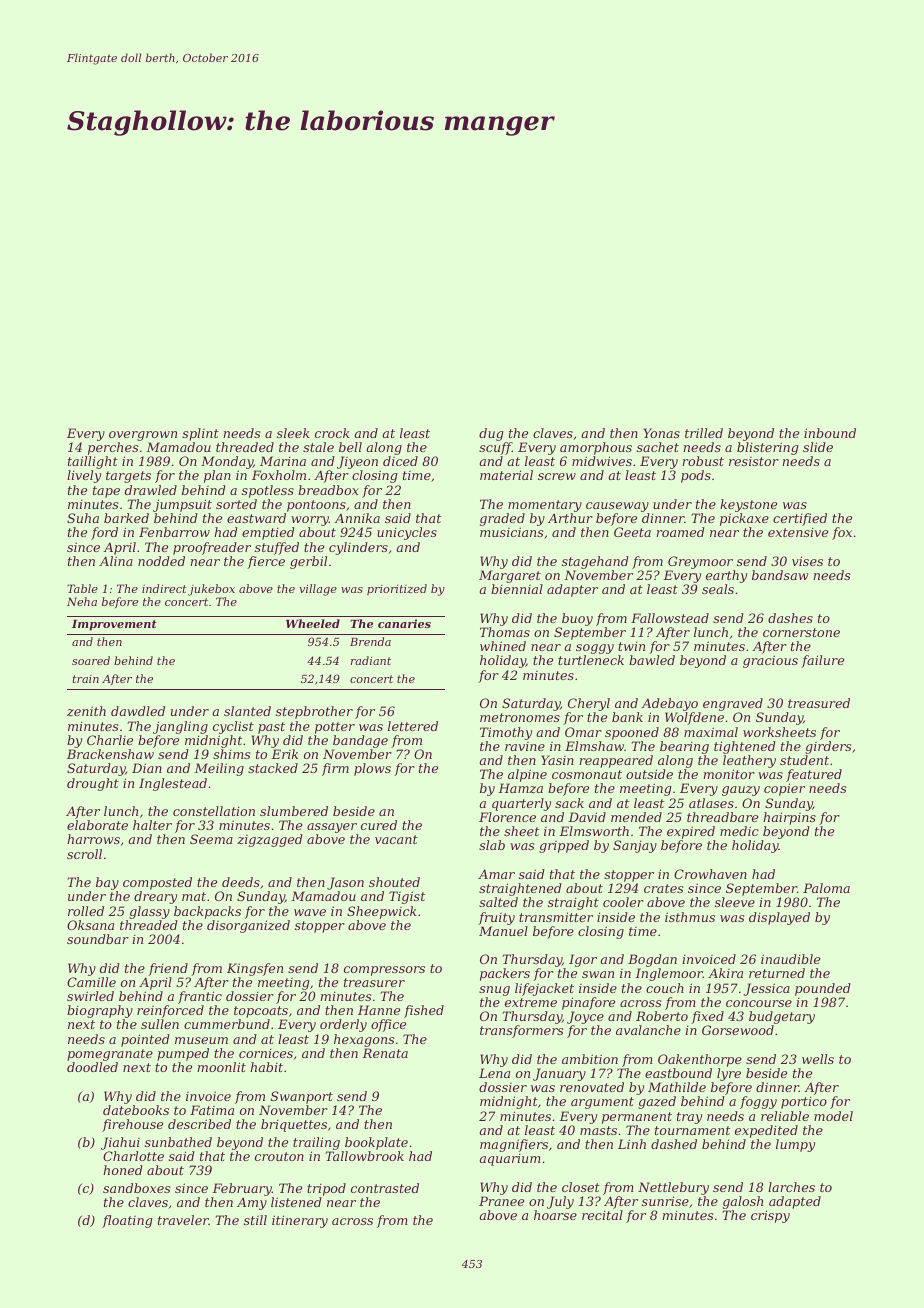 This screenshot has height=1308, width=924. I want to click on ford, so click(104, 533).
